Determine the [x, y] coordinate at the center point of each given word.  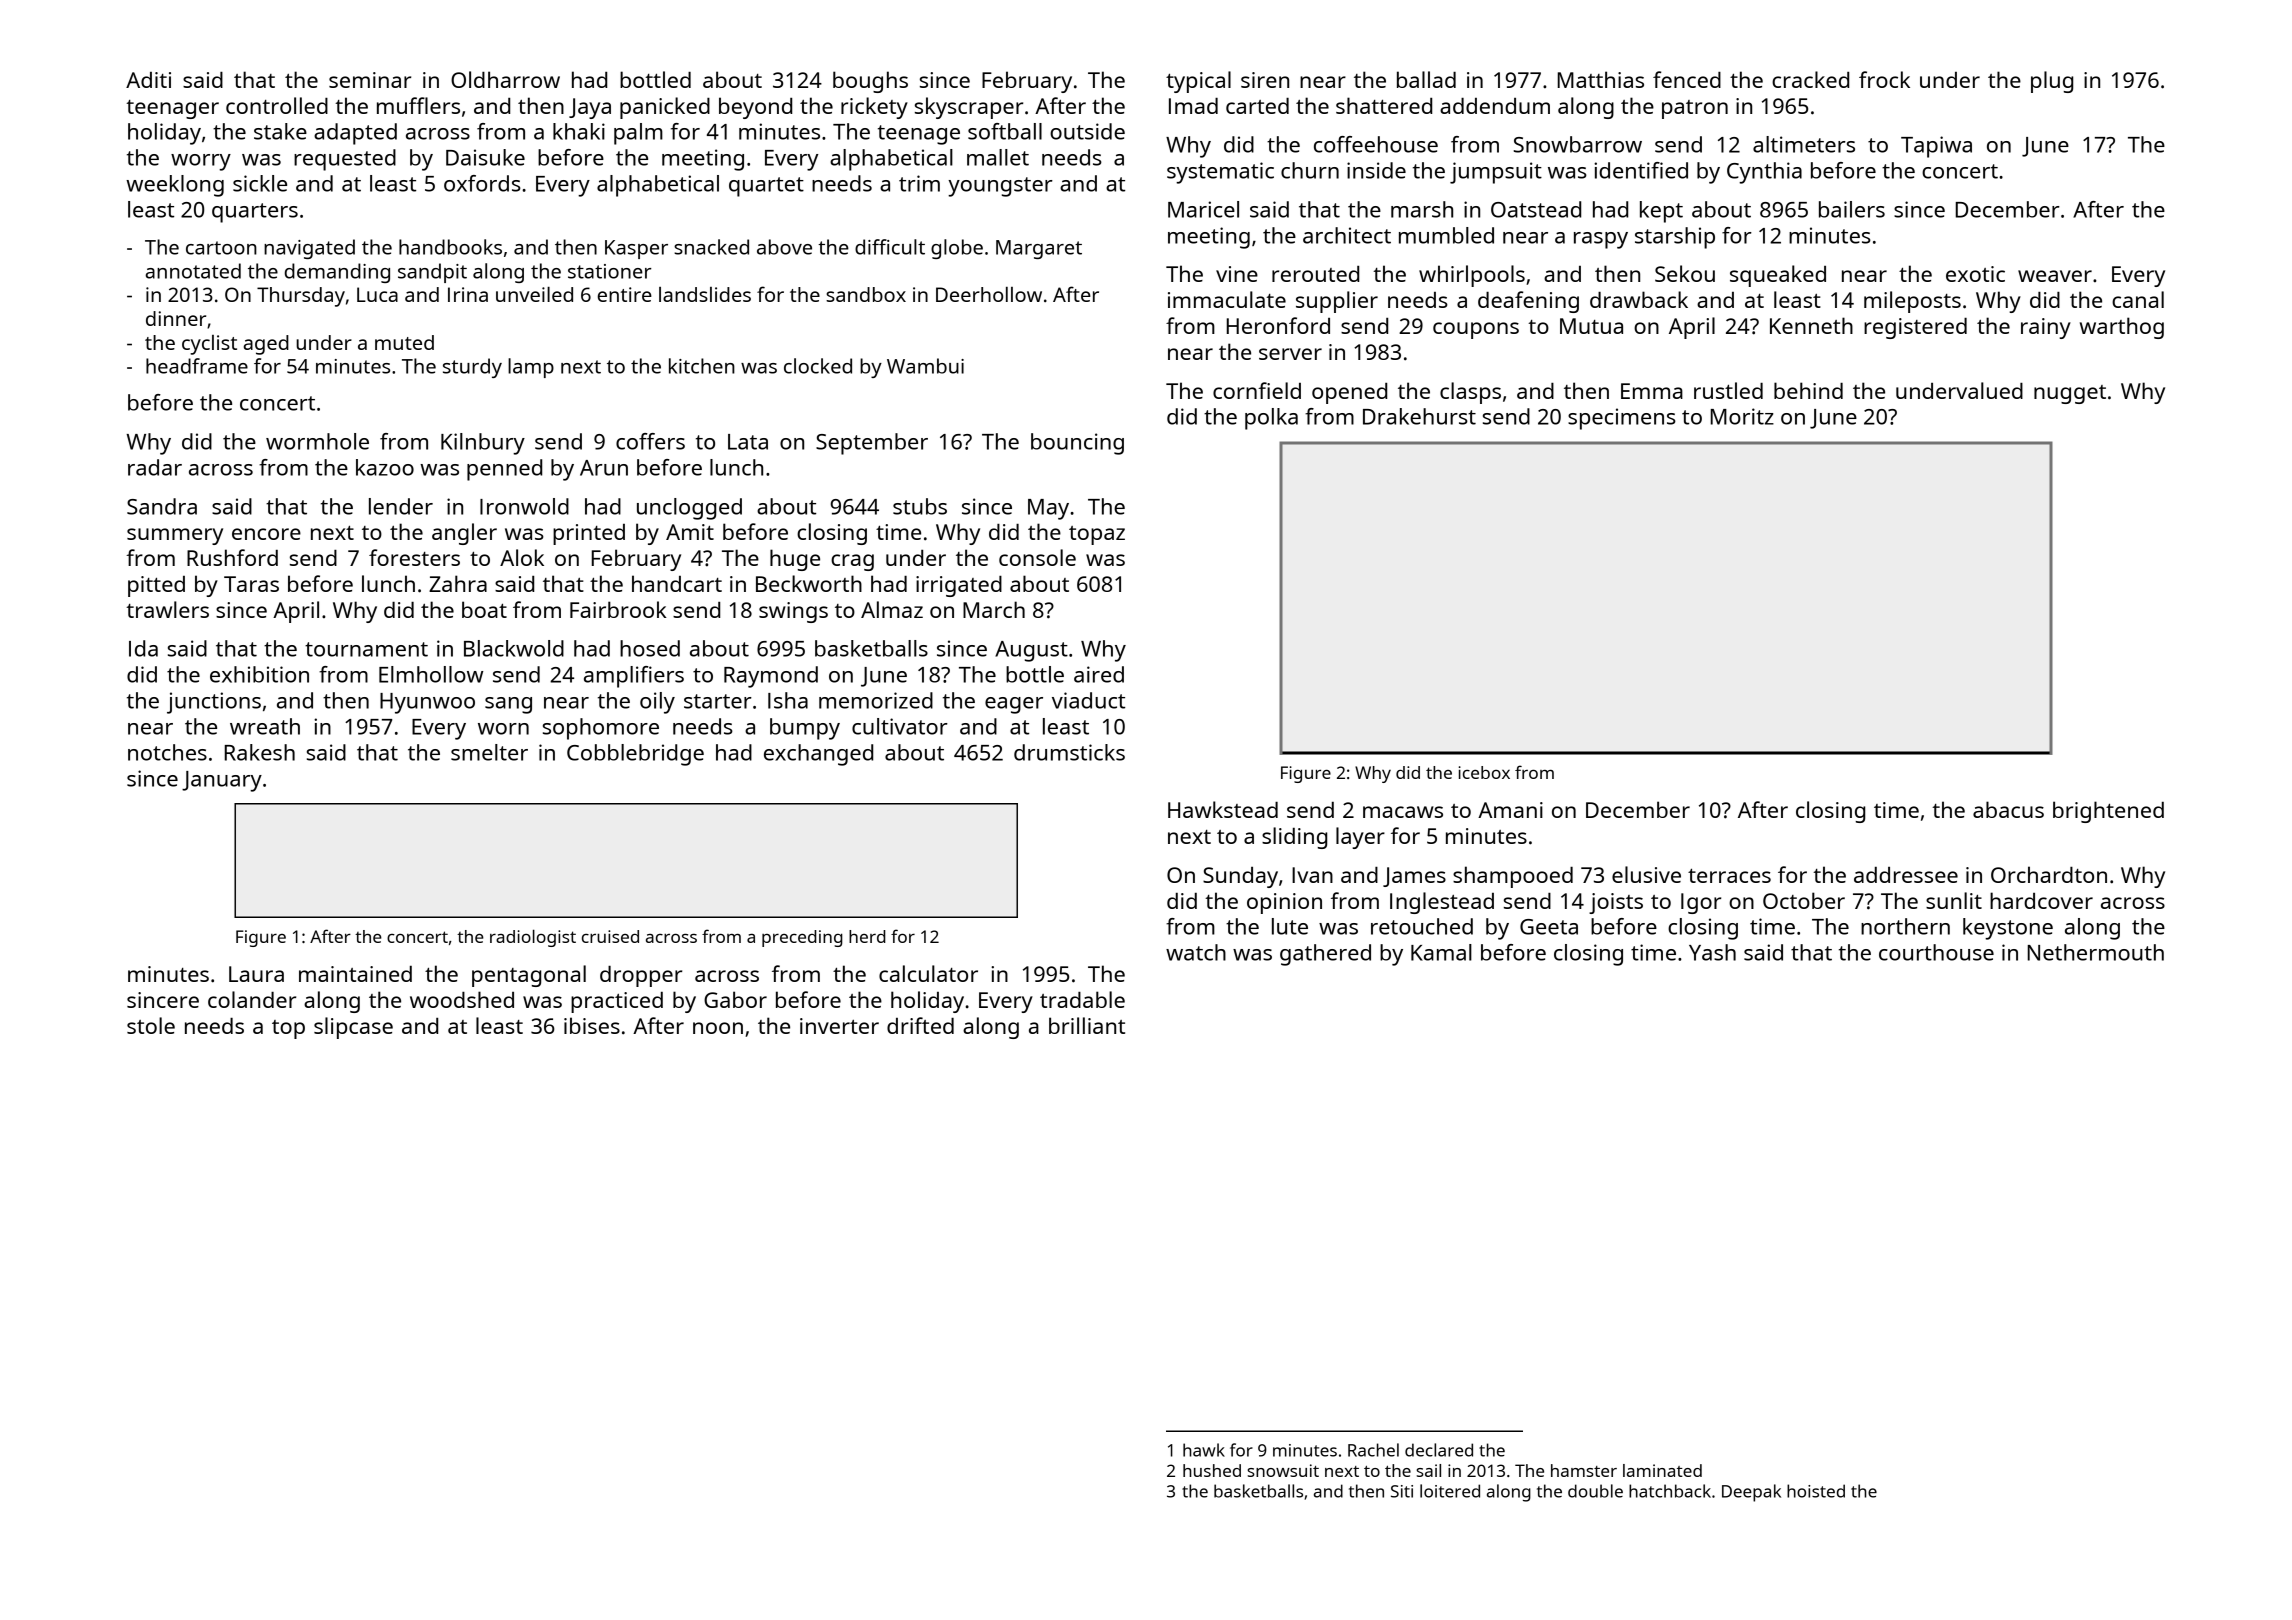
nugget [2070, 394]
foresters [414, 557]
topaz [1097, 535]
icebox [1484, 772]
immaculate [1227, 299]
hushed [1212, 1470]
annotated [193, 271]
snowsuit [1283, 1470]
